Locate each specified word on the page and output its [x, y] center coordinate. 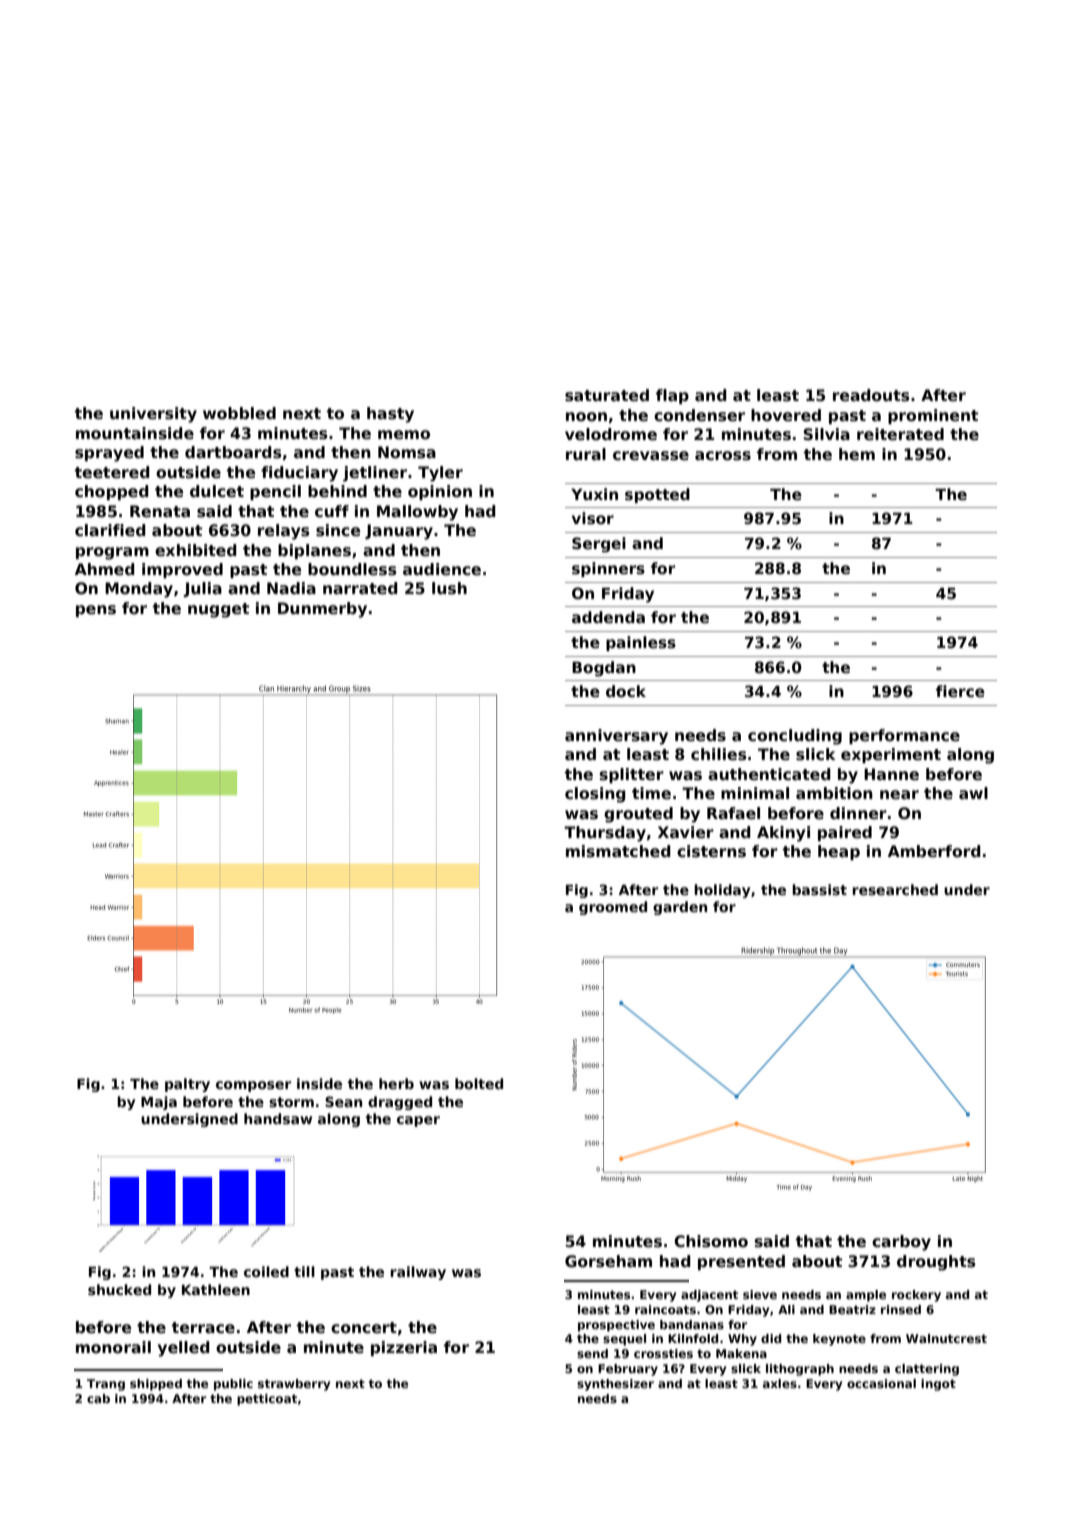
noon [586, 417]
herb [396, 1083]
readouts [871, 395]
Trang [106, 1385]
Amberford [934, 851]
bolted [479, 1083]
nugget [218, 610]
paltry [187, 1085]
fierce [960, 691]
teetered [112, 472]
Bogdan [604, 669]
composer [253, 1086]
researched [895, 889]
